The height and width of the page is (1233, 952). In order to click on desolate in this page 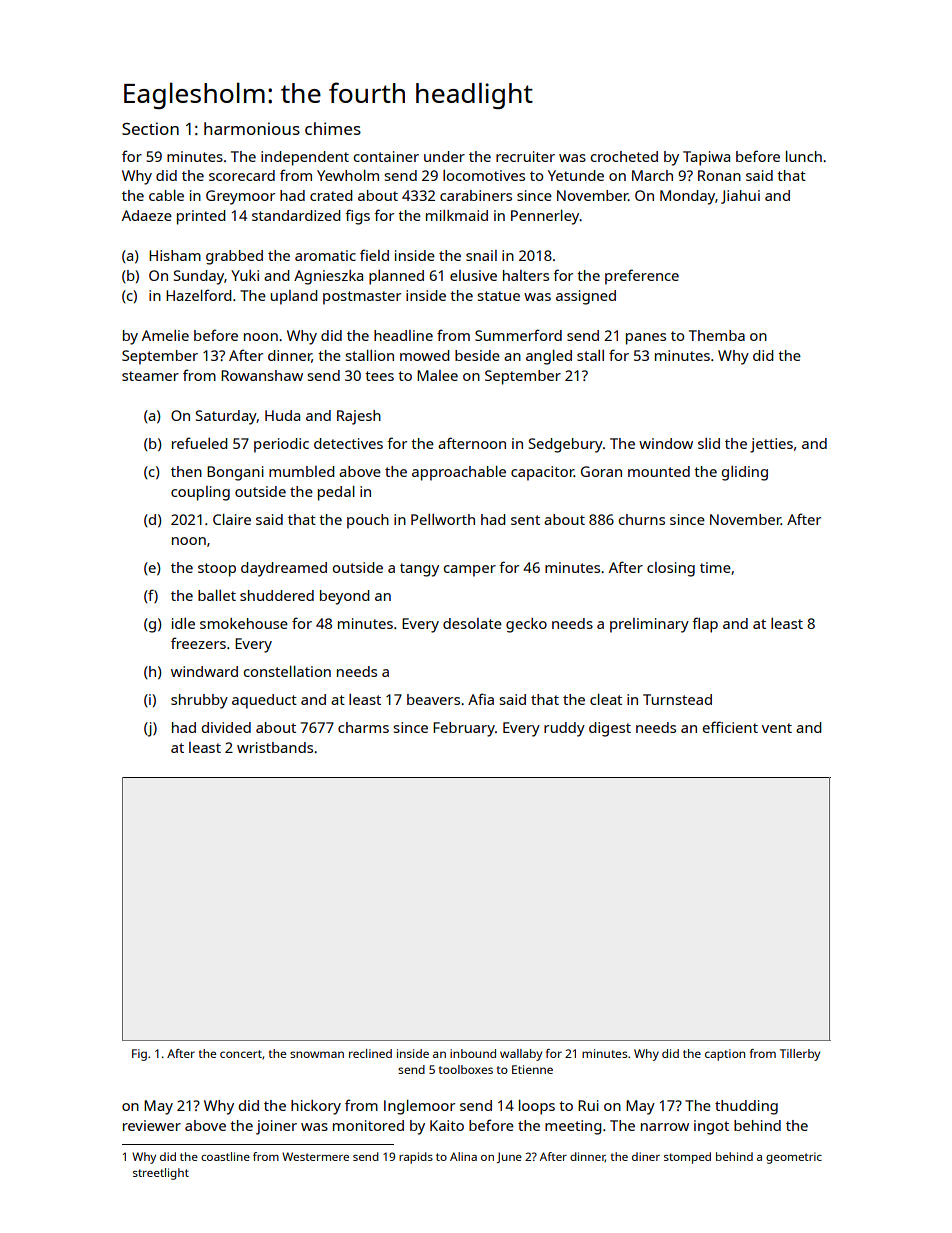, I will do `click(472, 623)`.
